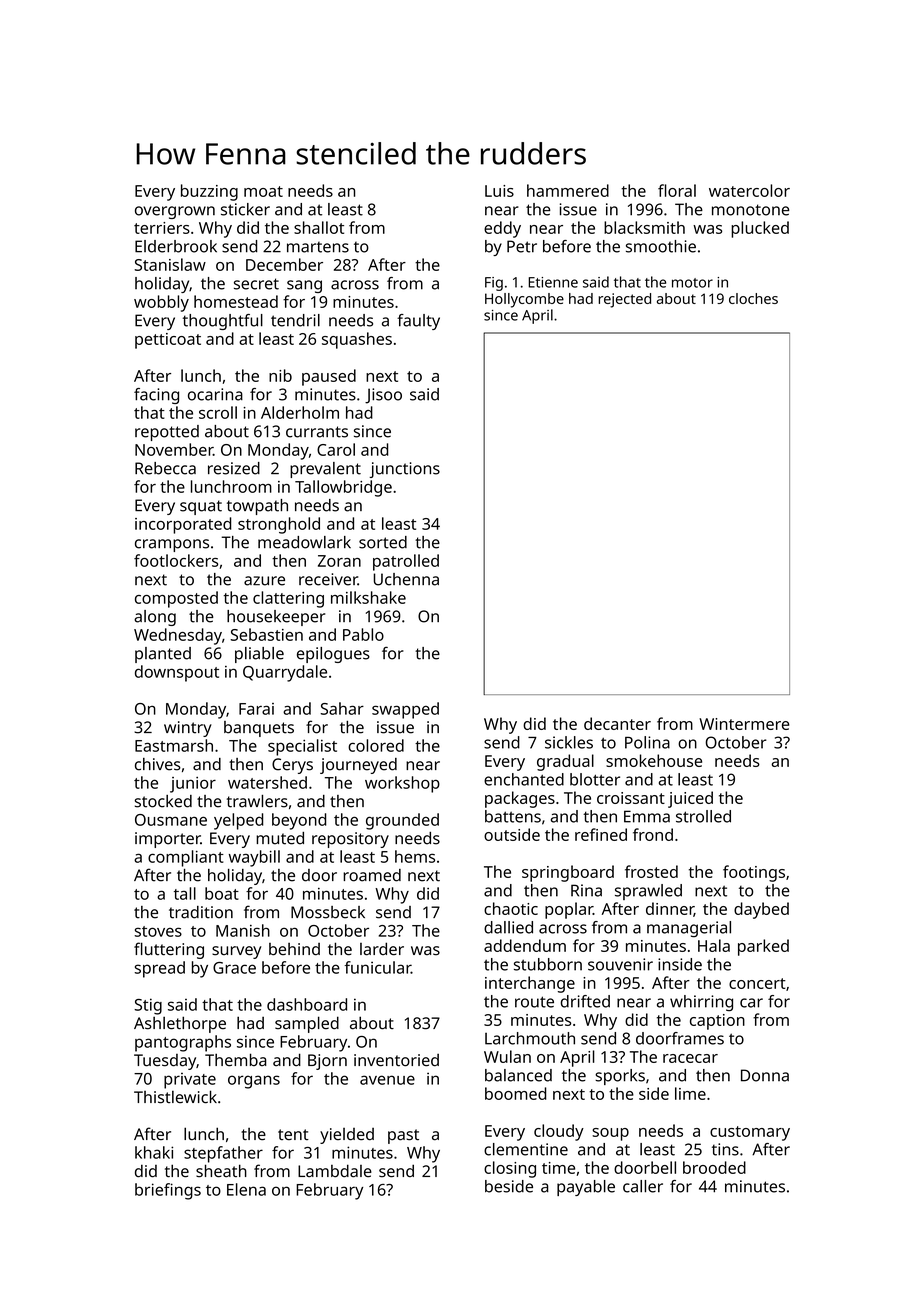 The width and height of the screenshot is (924, 1314). I want to click on tradition, so click(201, 912).
